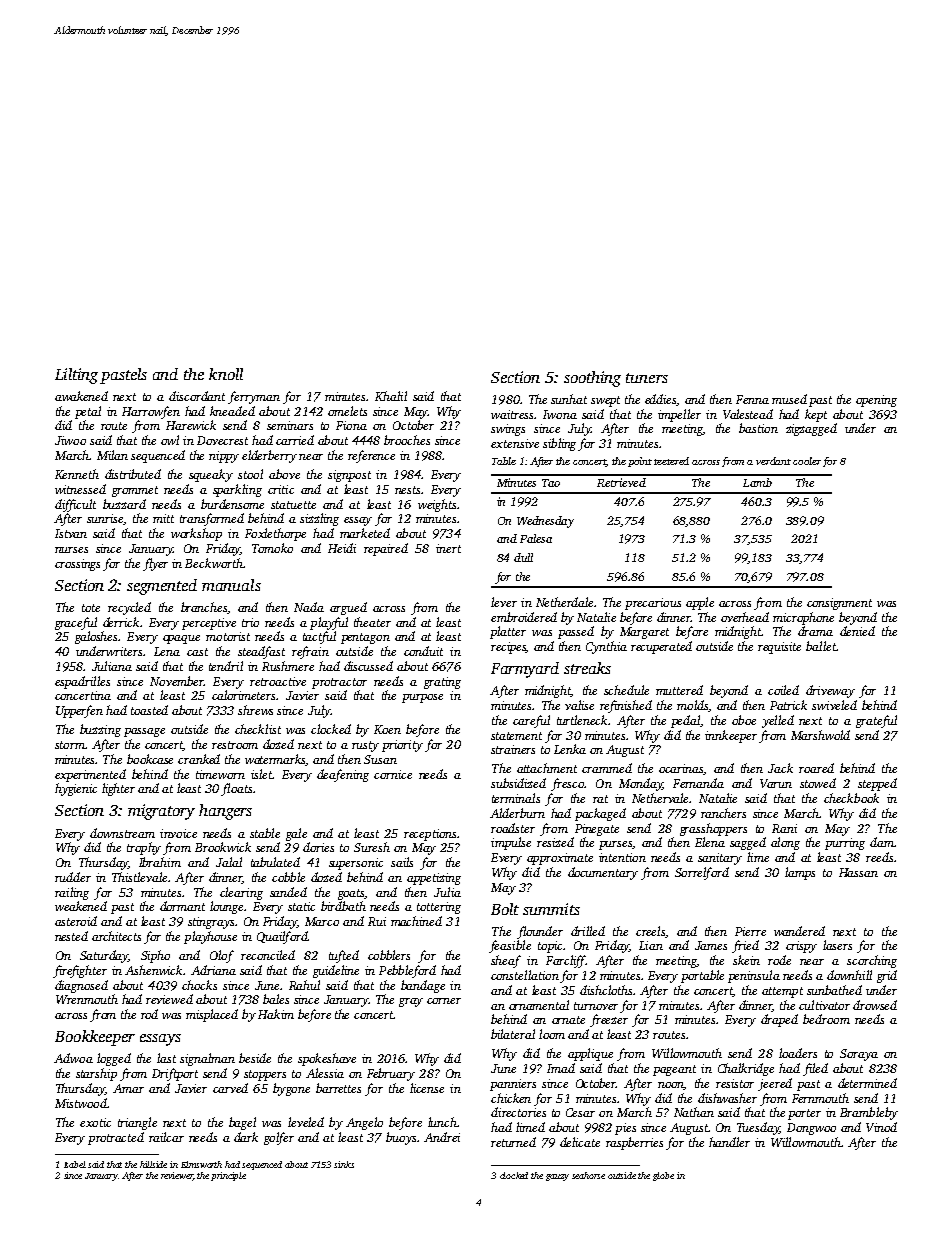  Describe the element at coordinates (592, 379) in the screenshot. I see `soothing` at that location.
